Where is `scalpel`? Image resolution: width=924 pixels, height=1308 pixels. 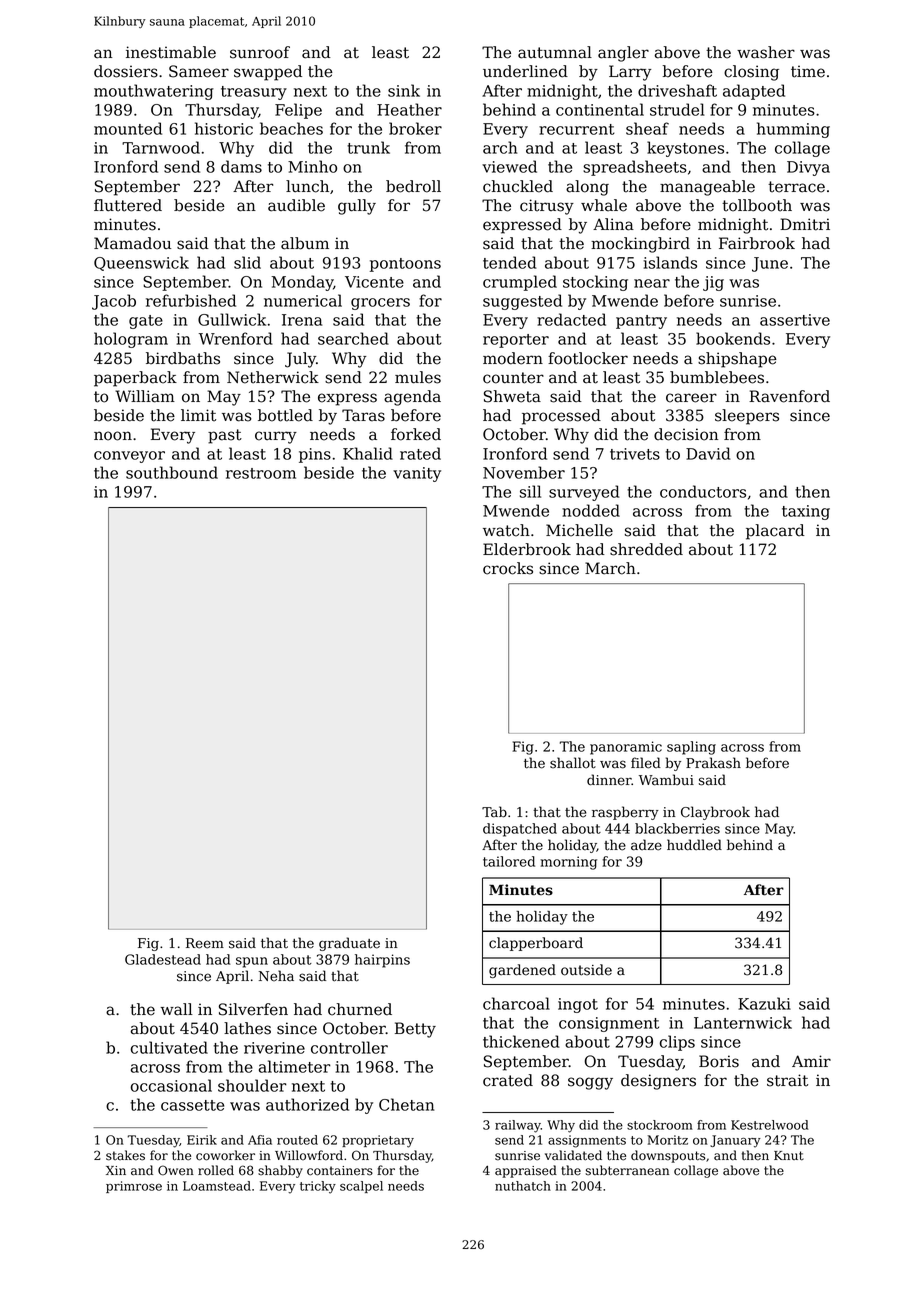 scalpel is located at coordinates (361, 1187).
